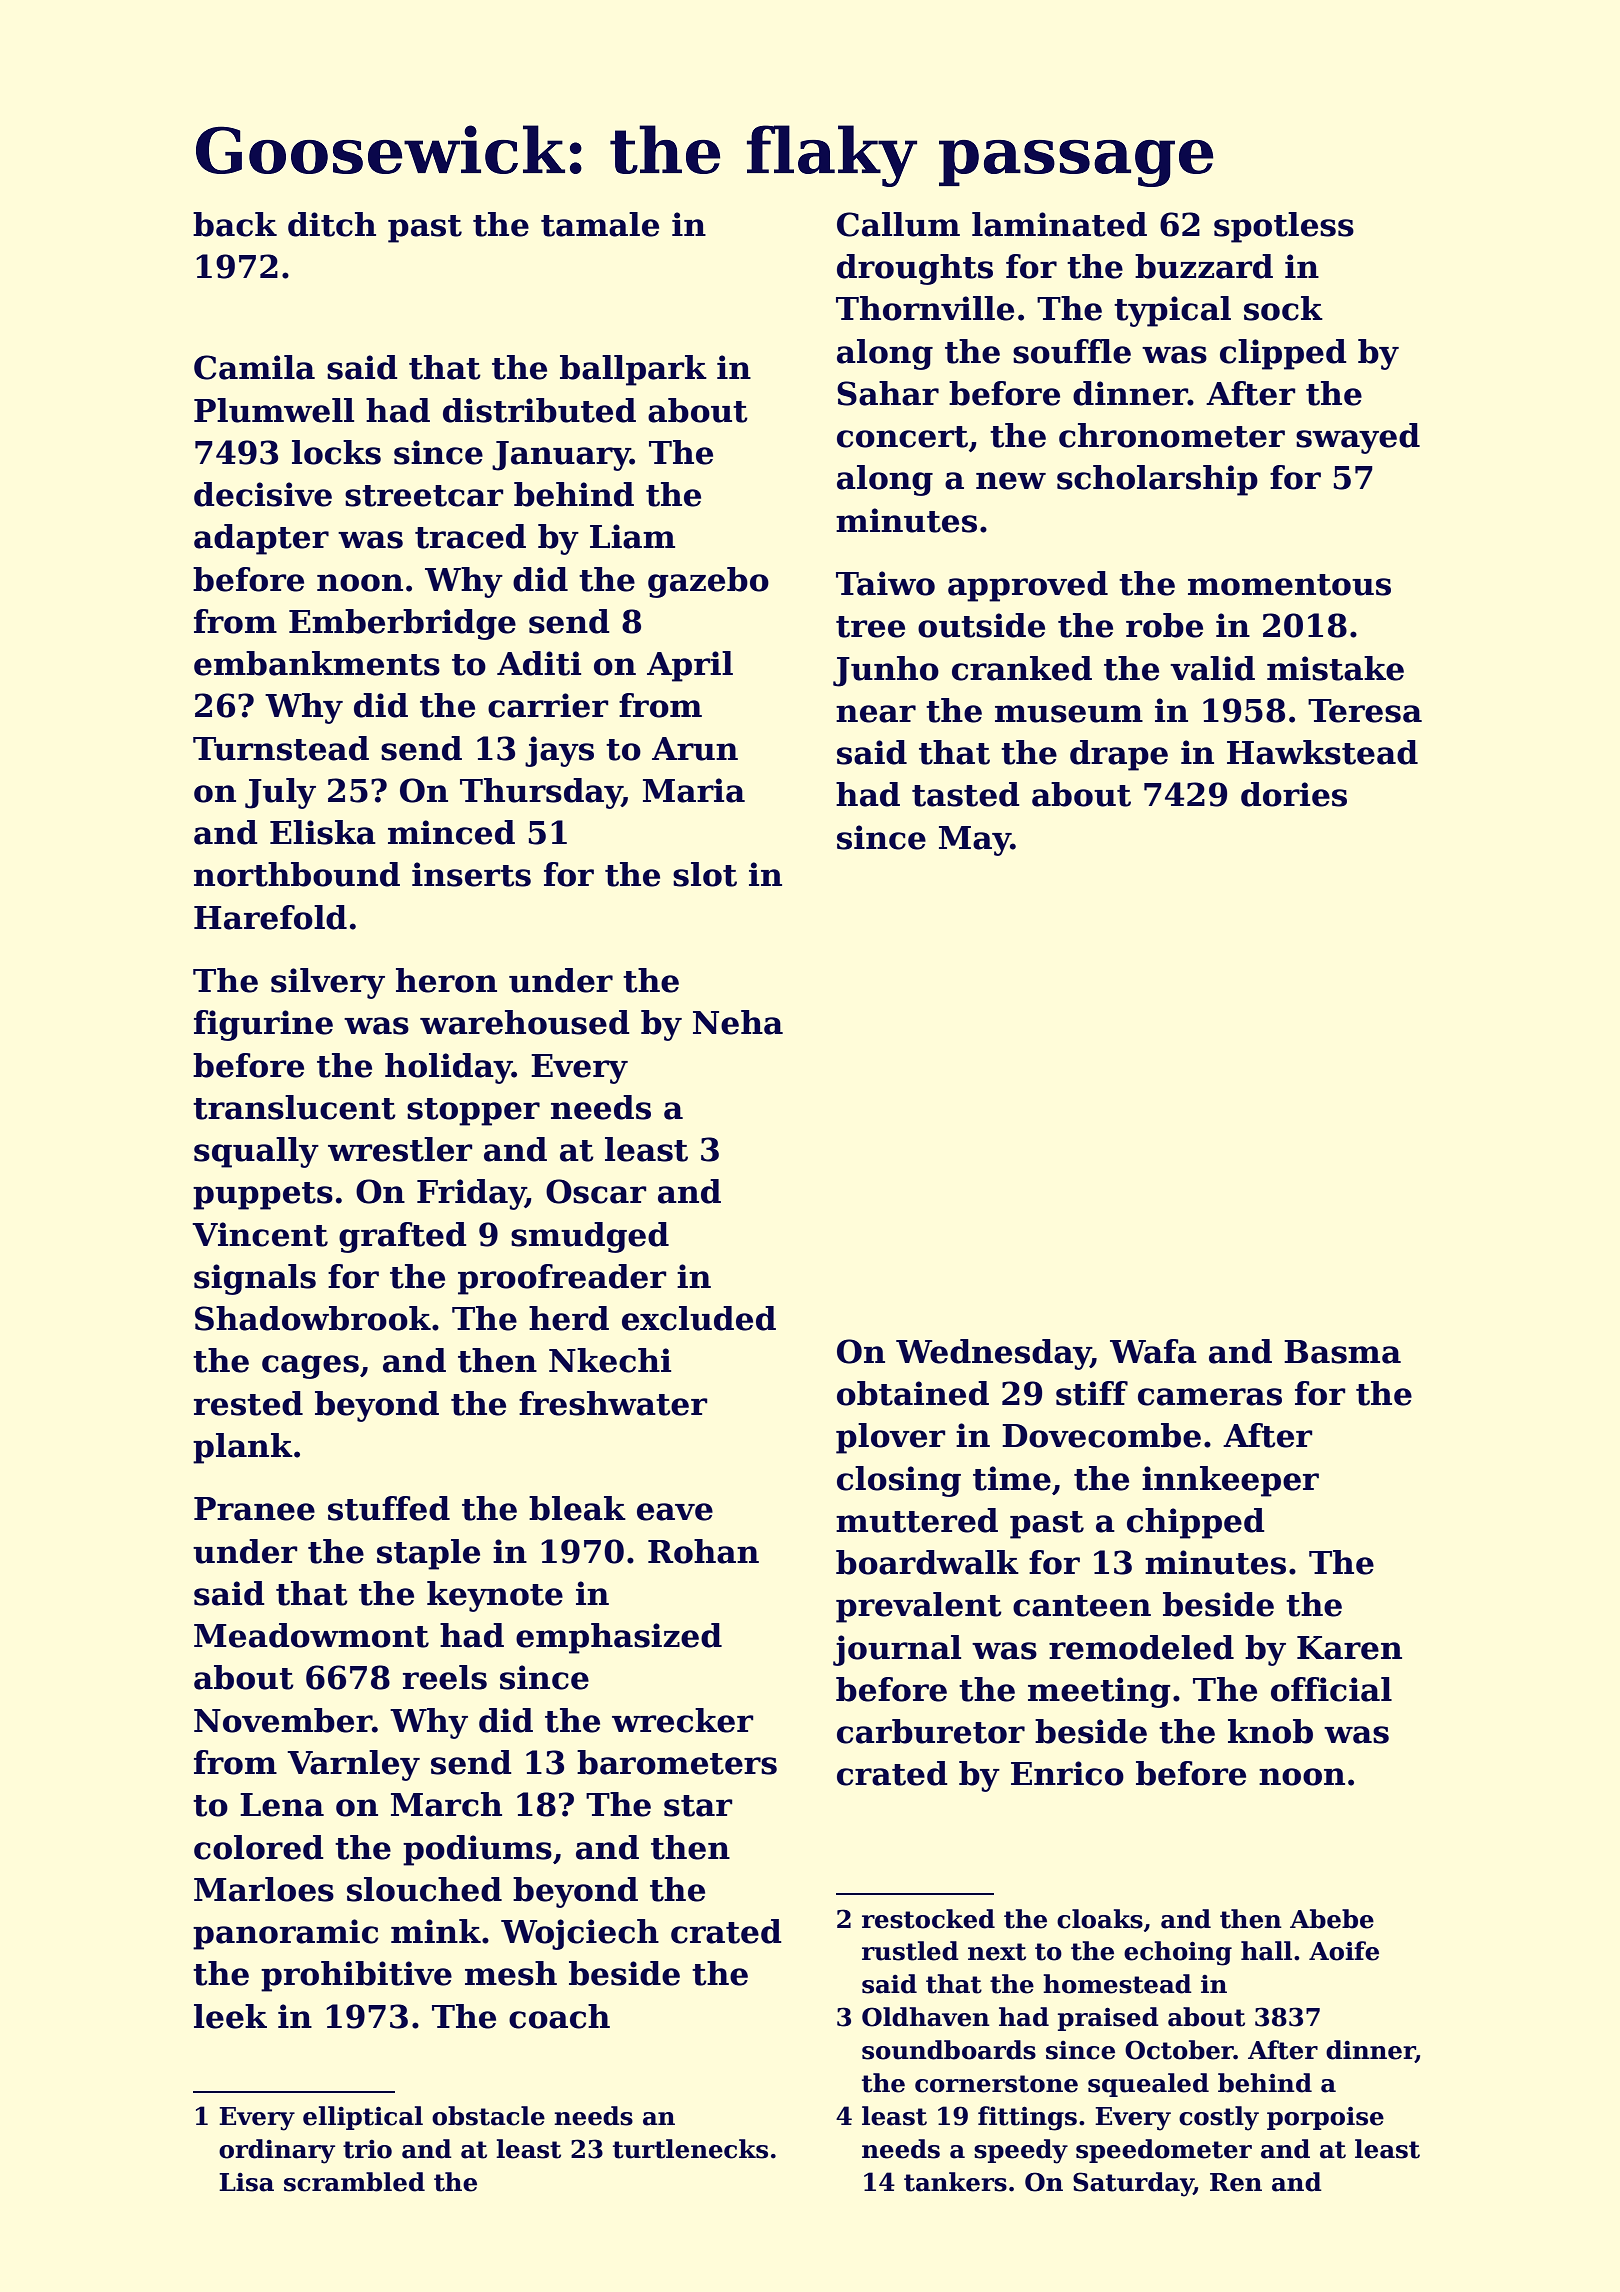  What do you see at coordinates (600, 224) in the document?
I see `tamale` at bounding box center [600, 224].
